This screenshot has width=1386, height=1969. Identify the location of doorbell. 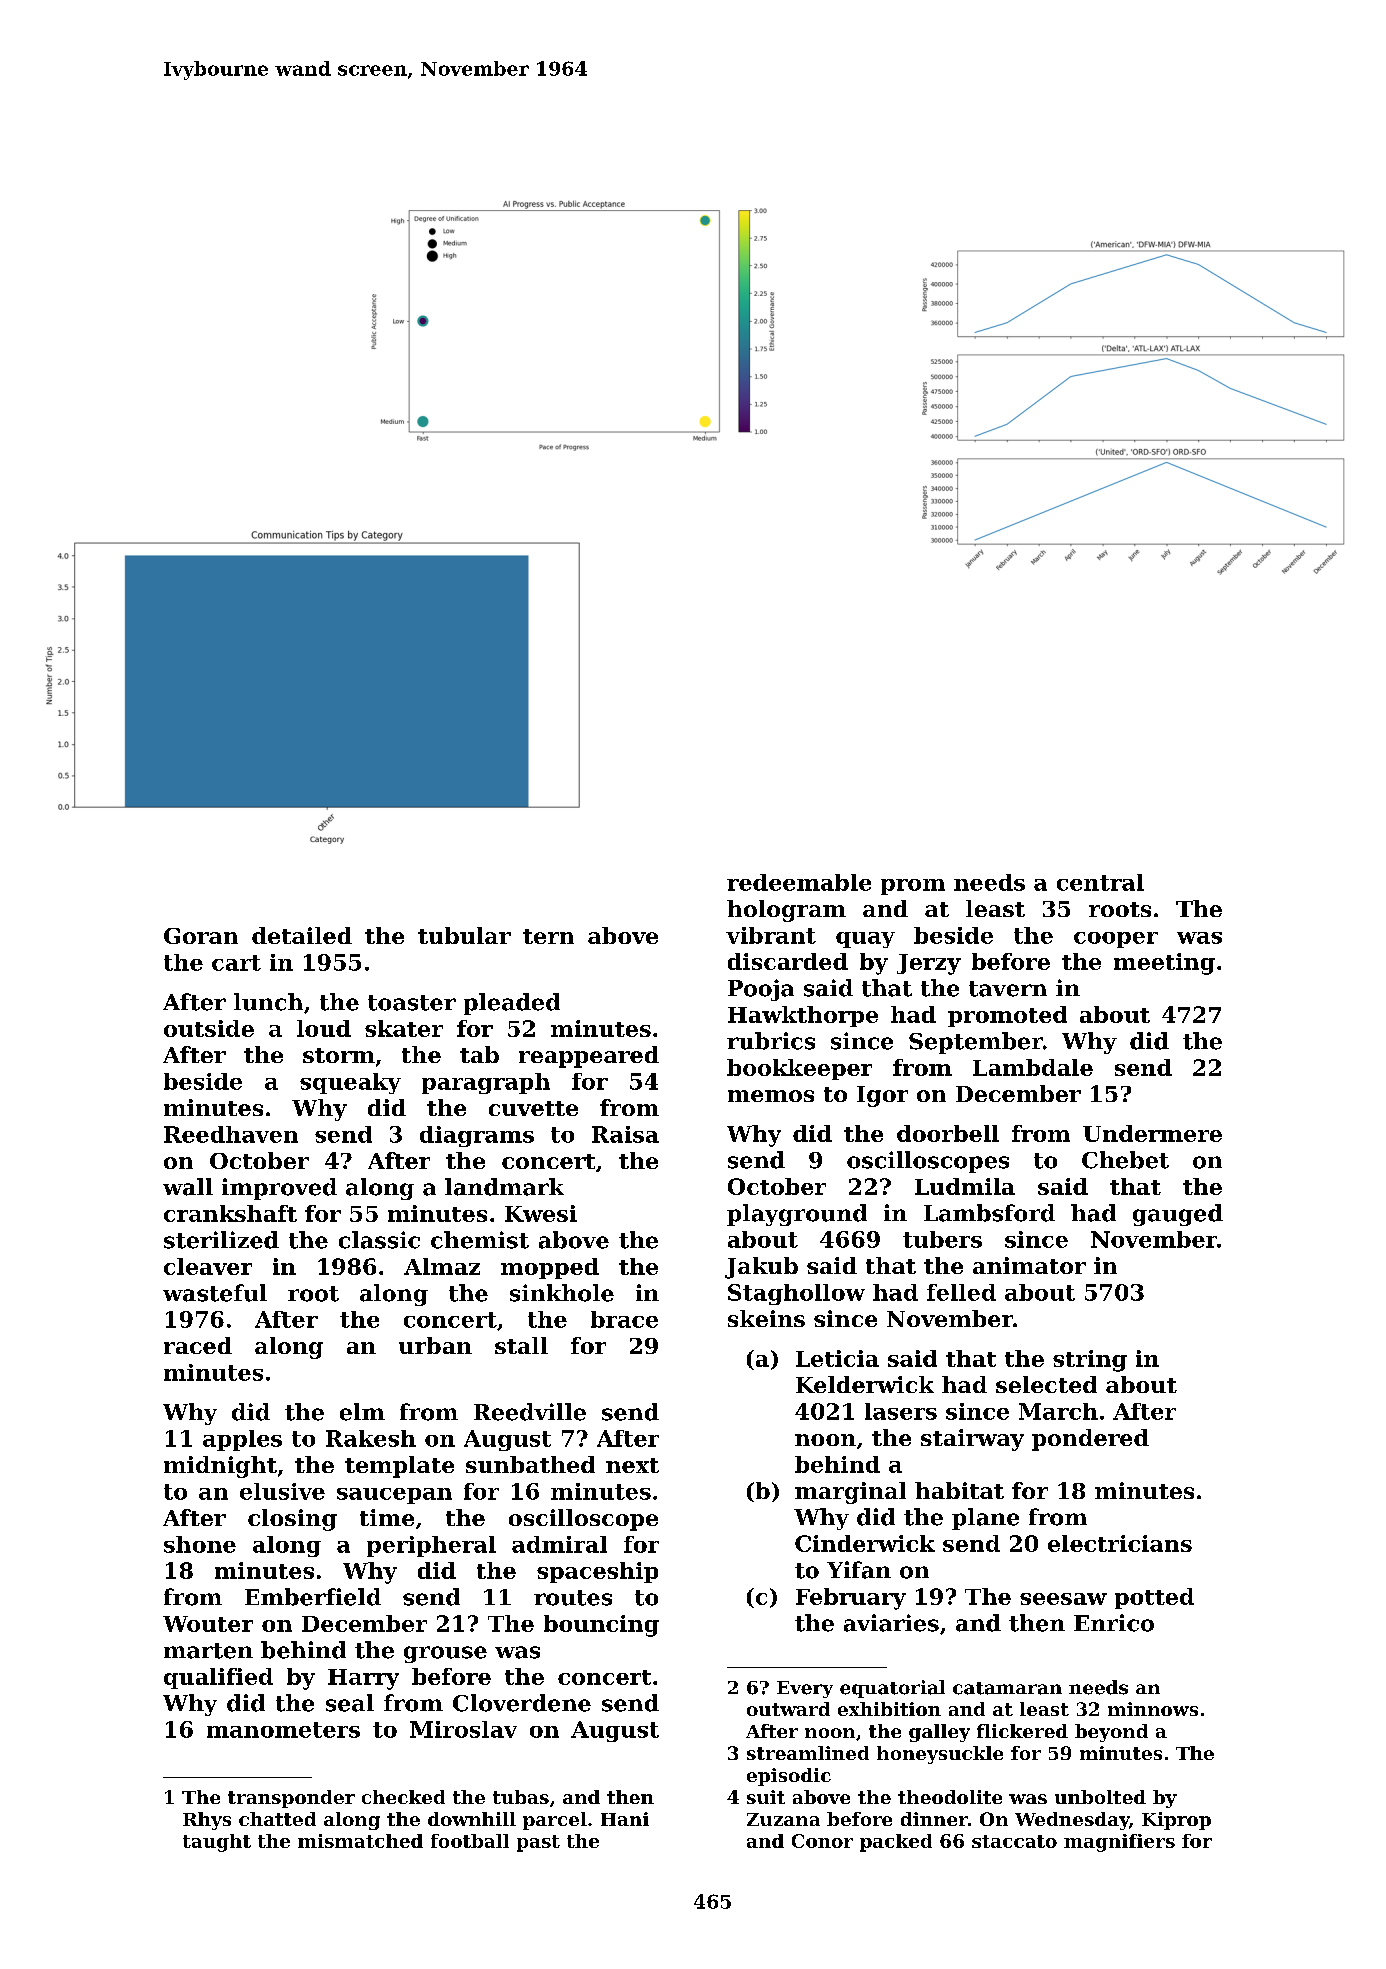
(948, 1133).
